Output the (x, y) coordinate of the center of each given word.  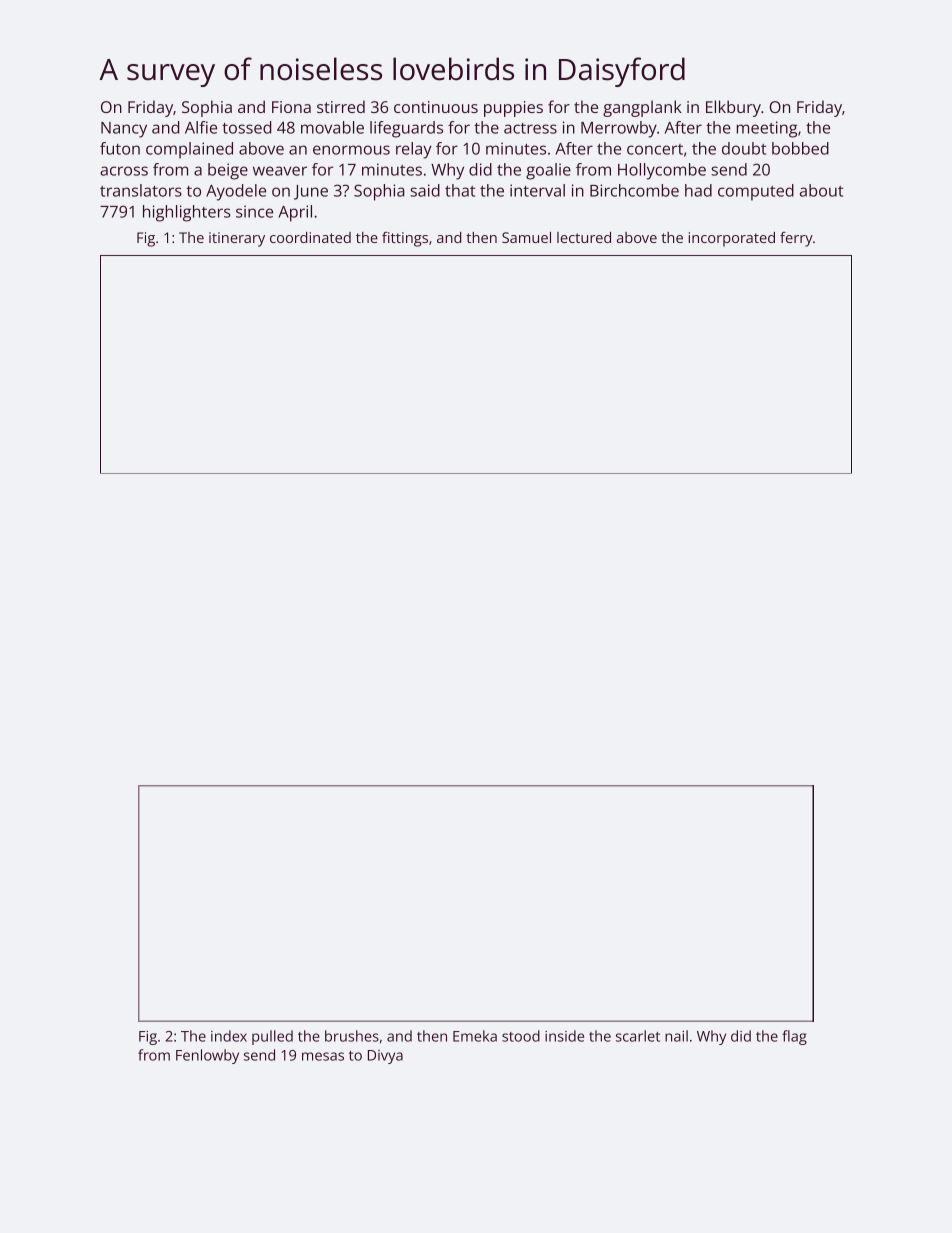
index (229, 1036)
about (821, 190)
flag (794, 1037)
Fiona (291, 107)
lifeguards (406, 129)
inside (564, 1036)
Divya (385, 1057)
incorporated (732, 239)
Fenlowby (207, 1056)
